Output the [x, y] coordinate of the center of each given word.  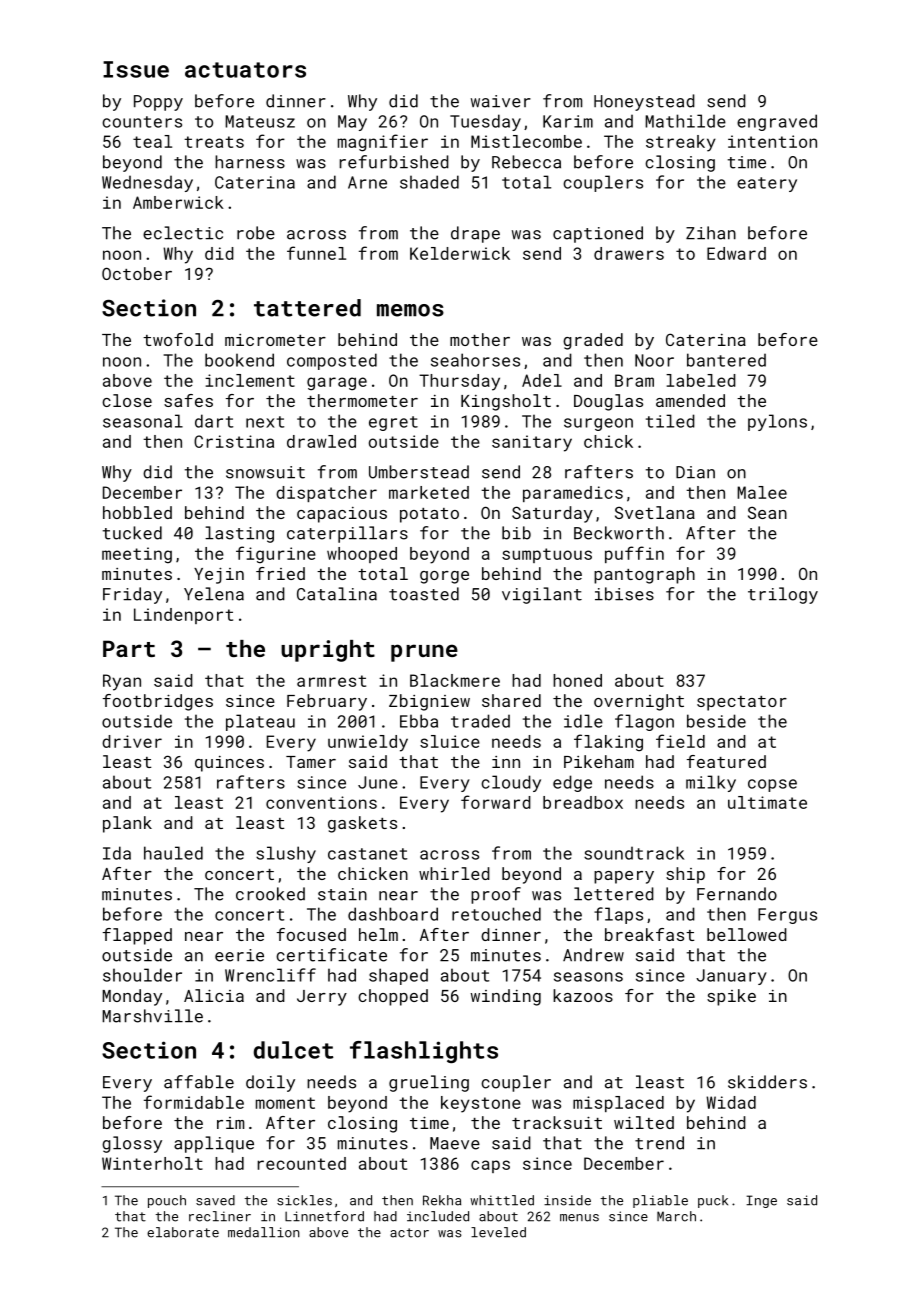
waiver [501, 101]
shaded [429, 182]
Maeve [455, 1143]
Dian [695, 472]
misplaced [618, 1104]
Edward [736, 253]
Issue [136, 69]
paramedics [573, 494]
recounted [302, 1163]
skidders [767, 1082]
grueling [429, 1083]
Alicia [214, 995]
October [137, 273]
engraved [777, 122]
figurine [276, 555]
